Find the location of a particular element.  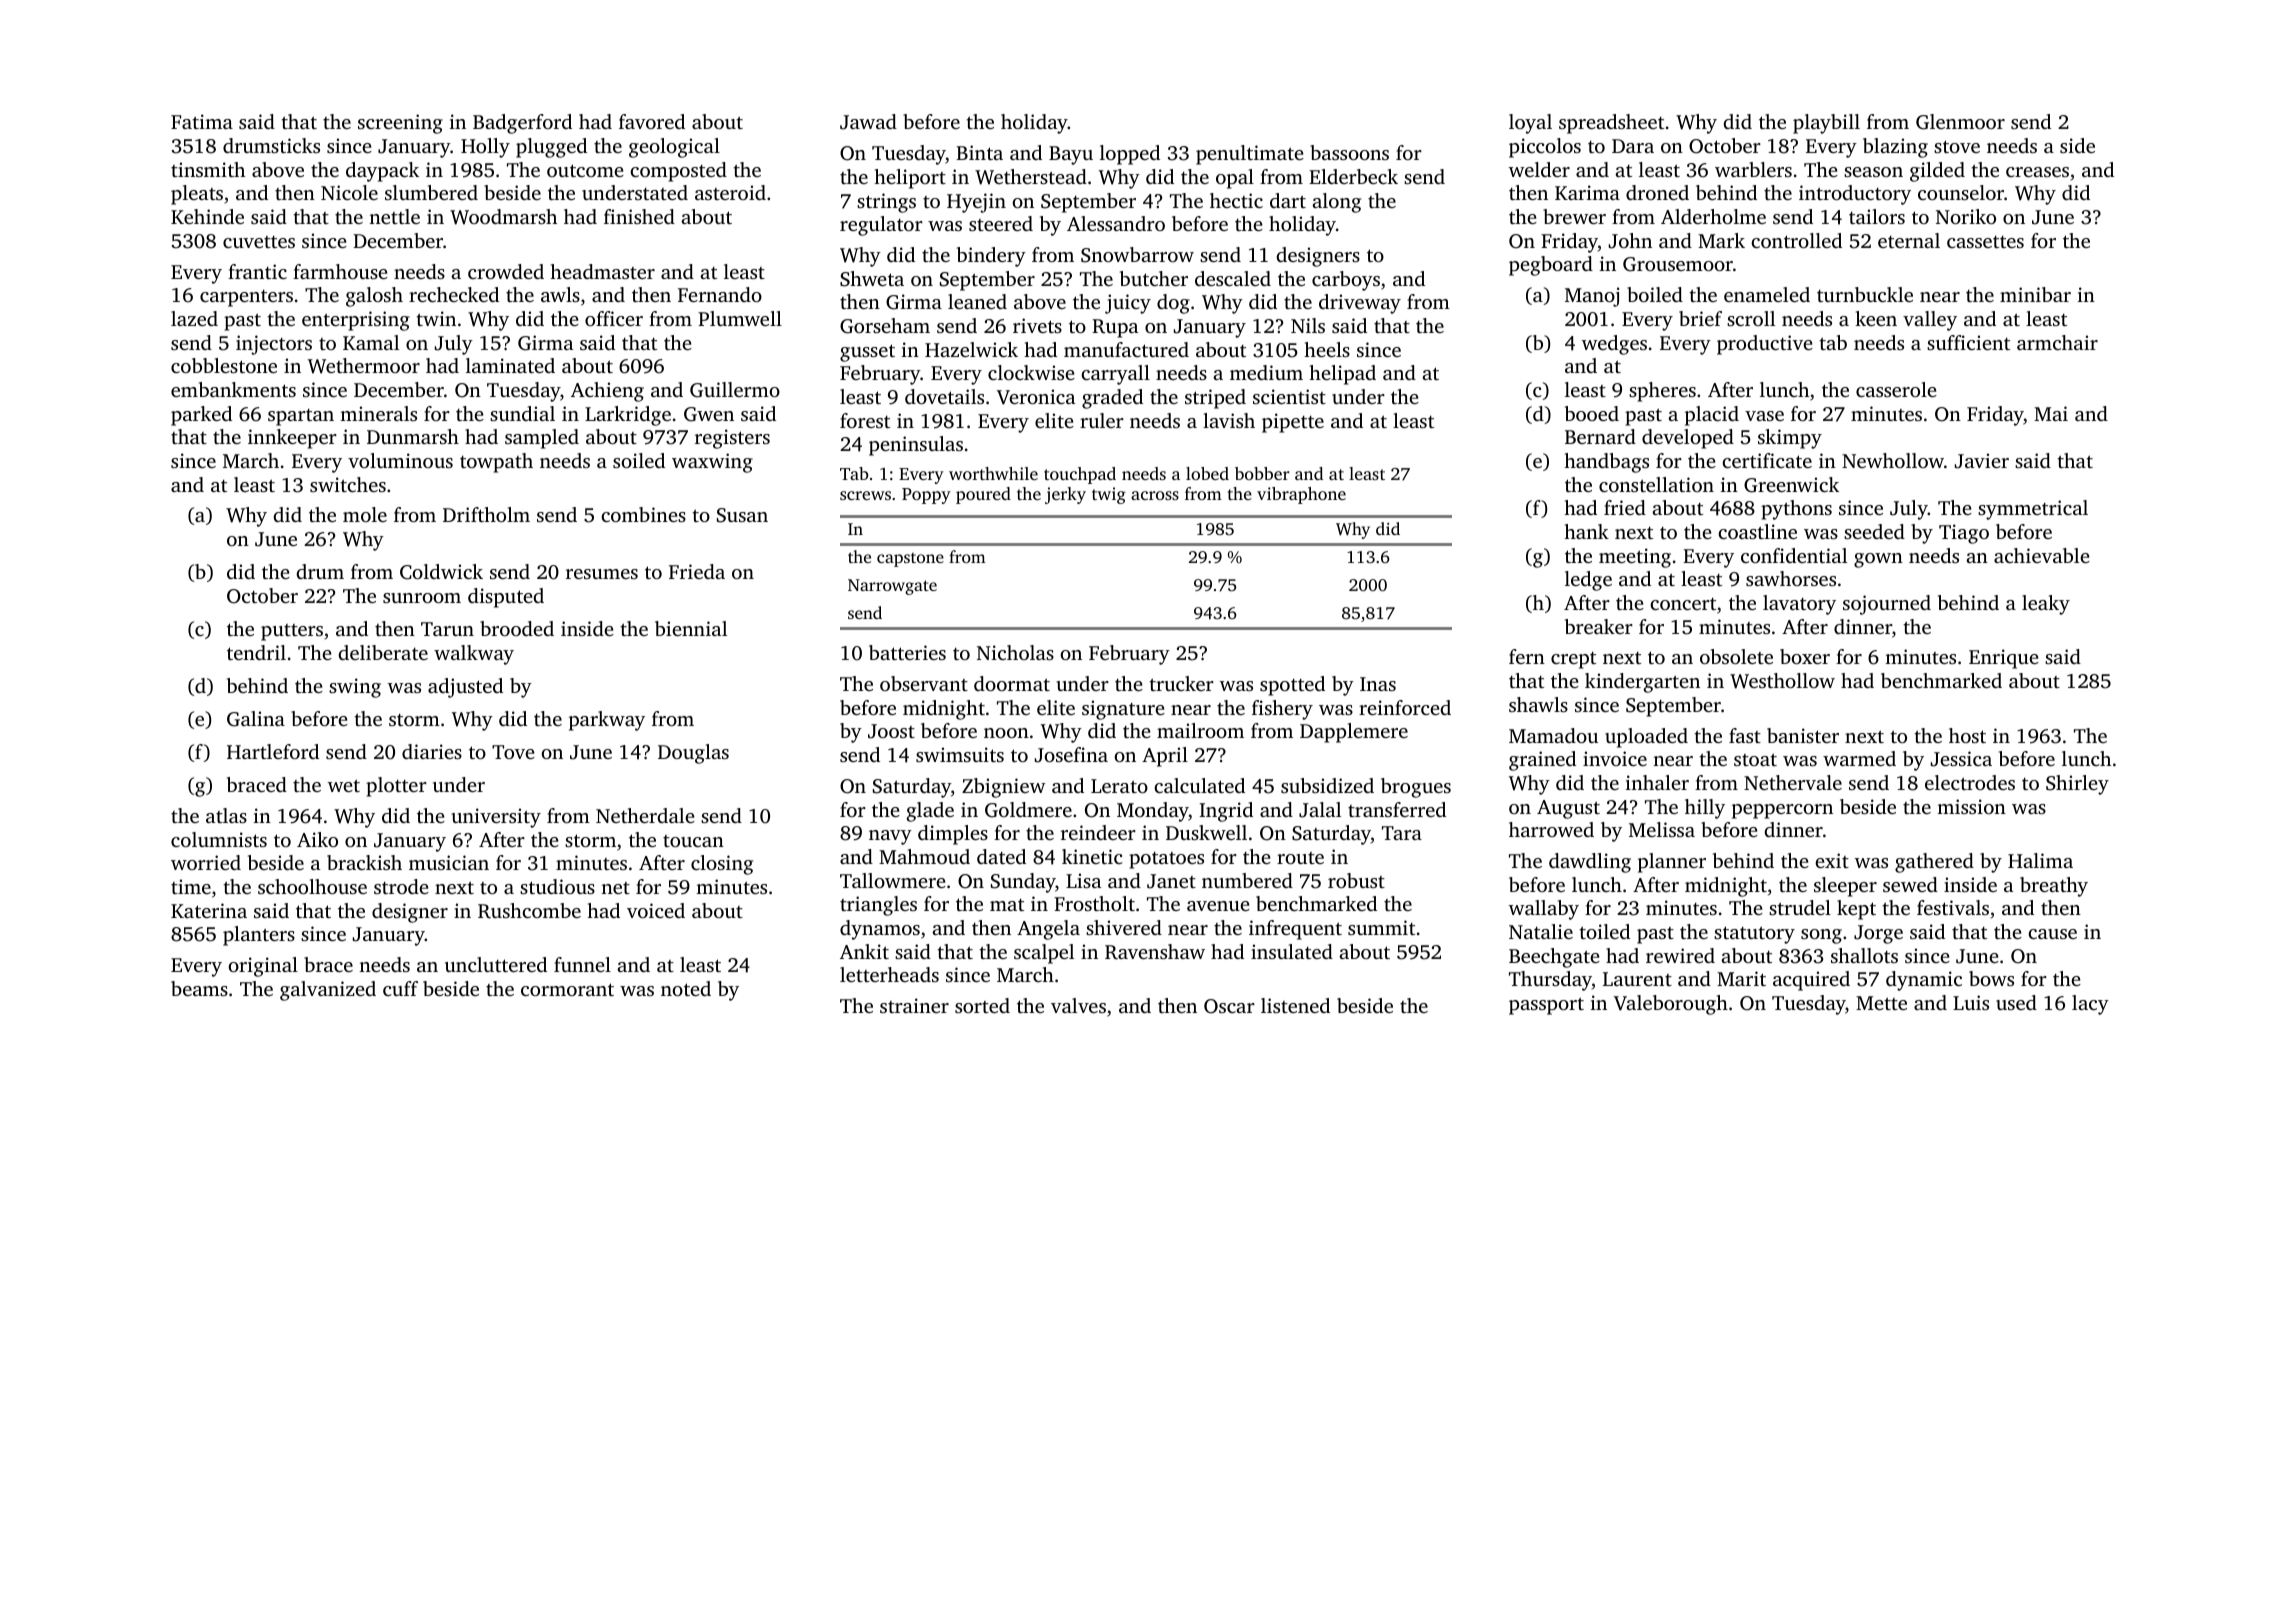

spreadsheet is located at coordinates (1611, 124).
